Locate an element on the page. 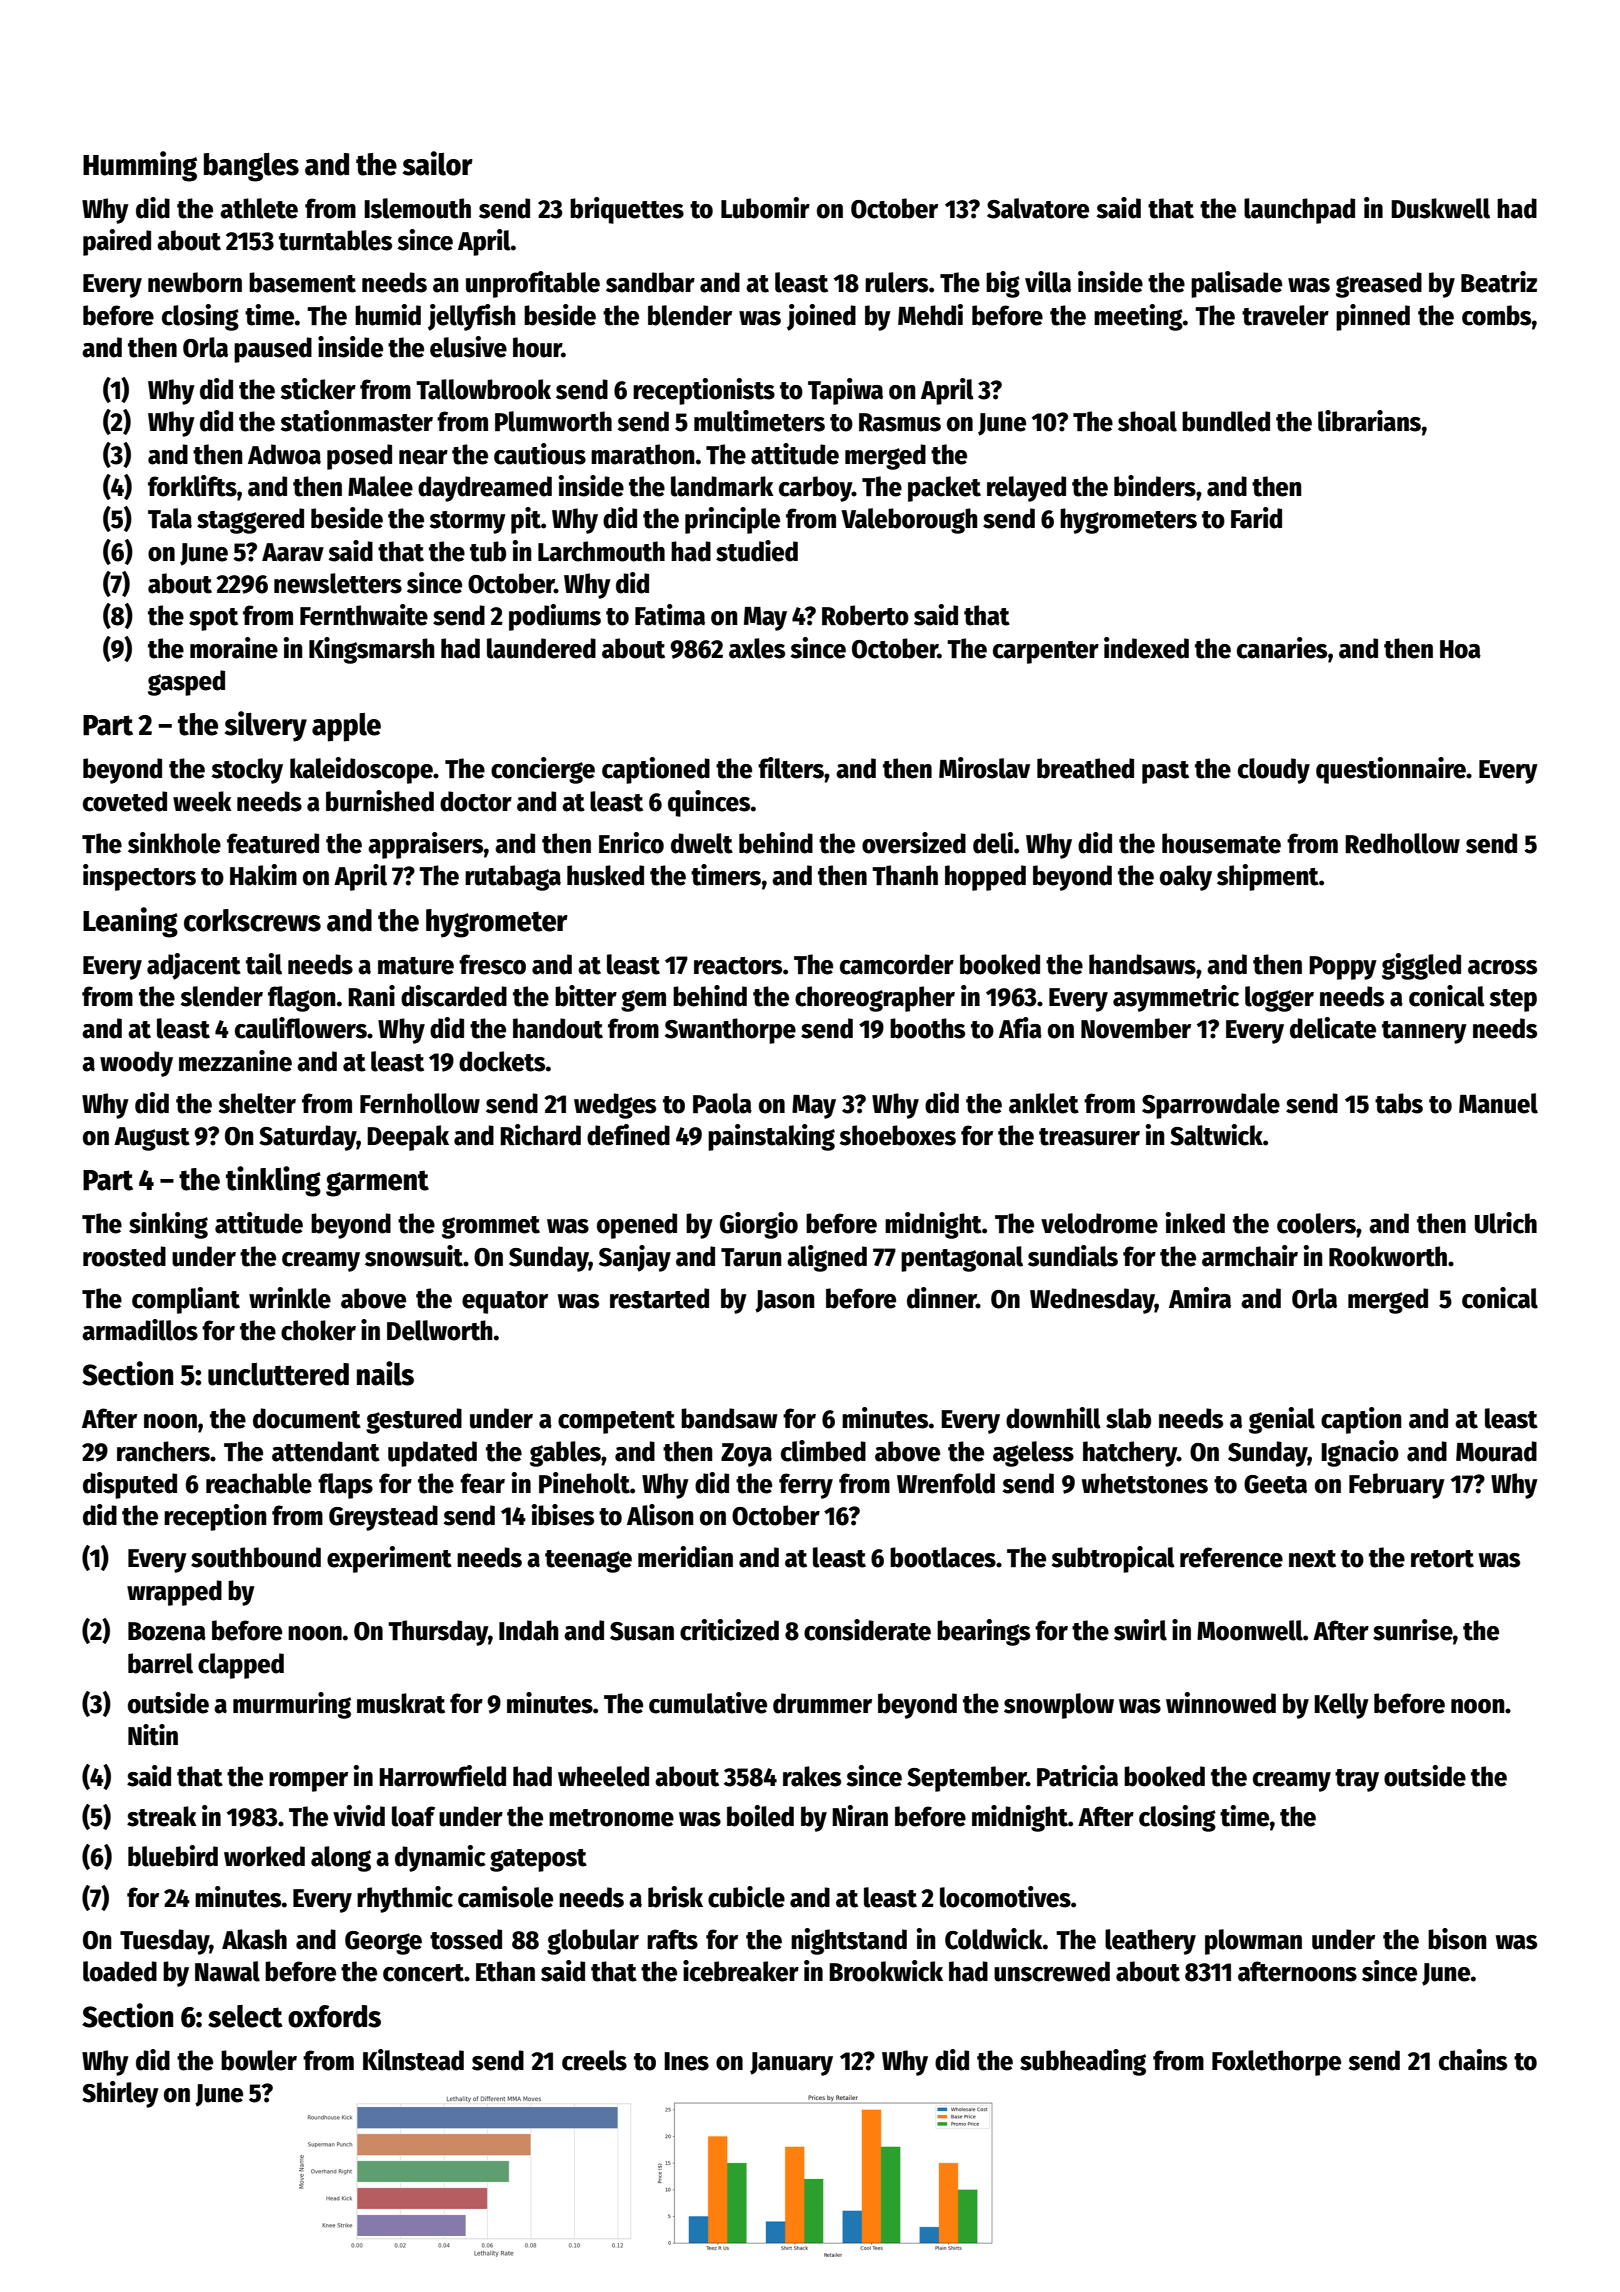  coveted is located at coordinates (125, 801).
